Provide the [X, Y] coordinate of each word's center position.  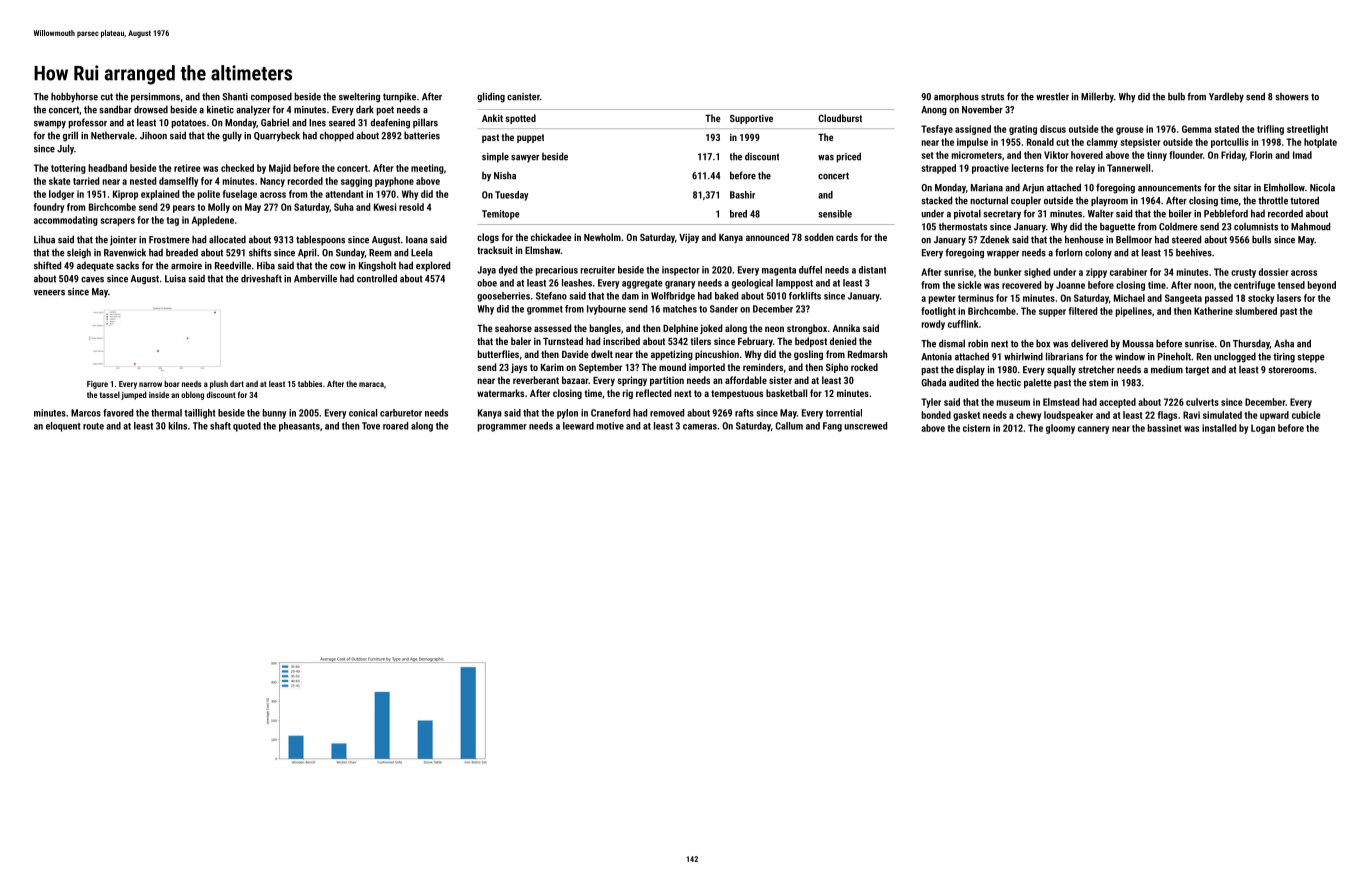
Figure [97, 385]
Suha [344, 207]
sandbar [115, 109]
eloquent [63, 427]
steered [1186, 239]
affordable [746, 380]
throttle [1273, 200]
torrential [844, 413]
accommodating [66, 221]
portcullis [1230, 143]
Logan [1263, 429]
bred [738, 214]
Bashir [742, 195]
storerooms [1291, 370]
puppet [530, 138]
